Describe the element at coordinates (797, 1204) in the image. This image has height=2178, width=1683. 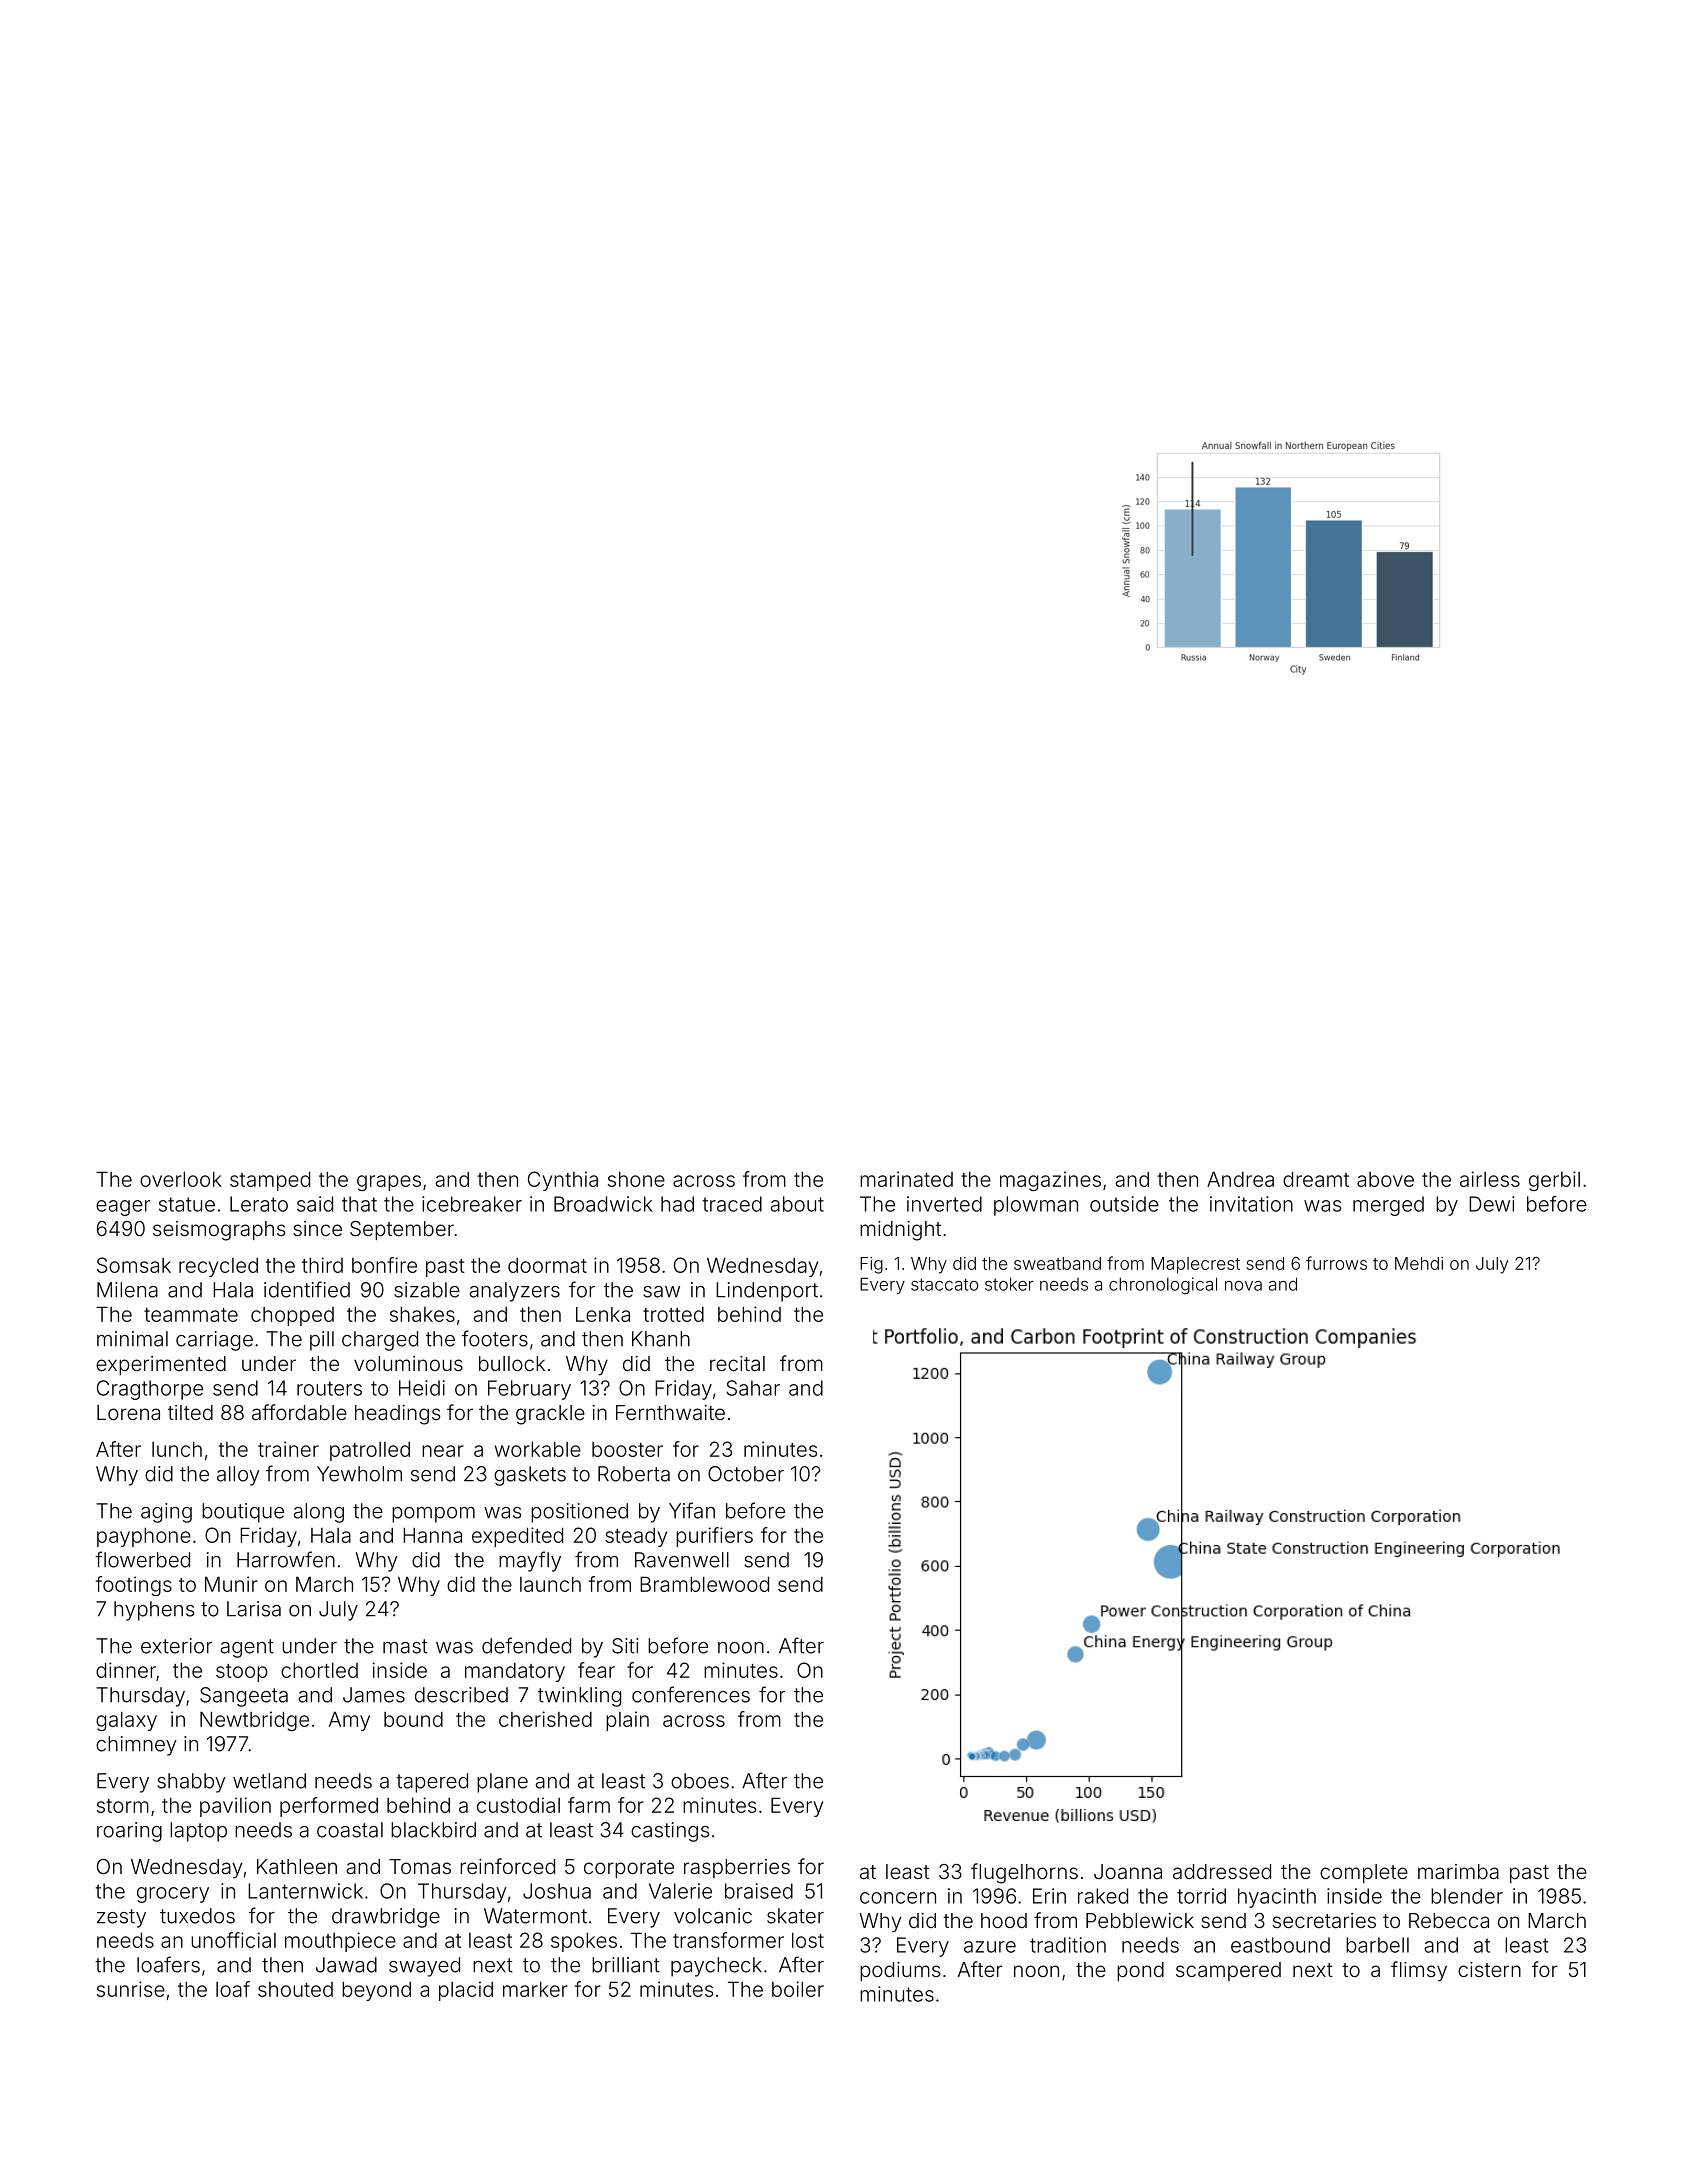
I see `about` at that location.
